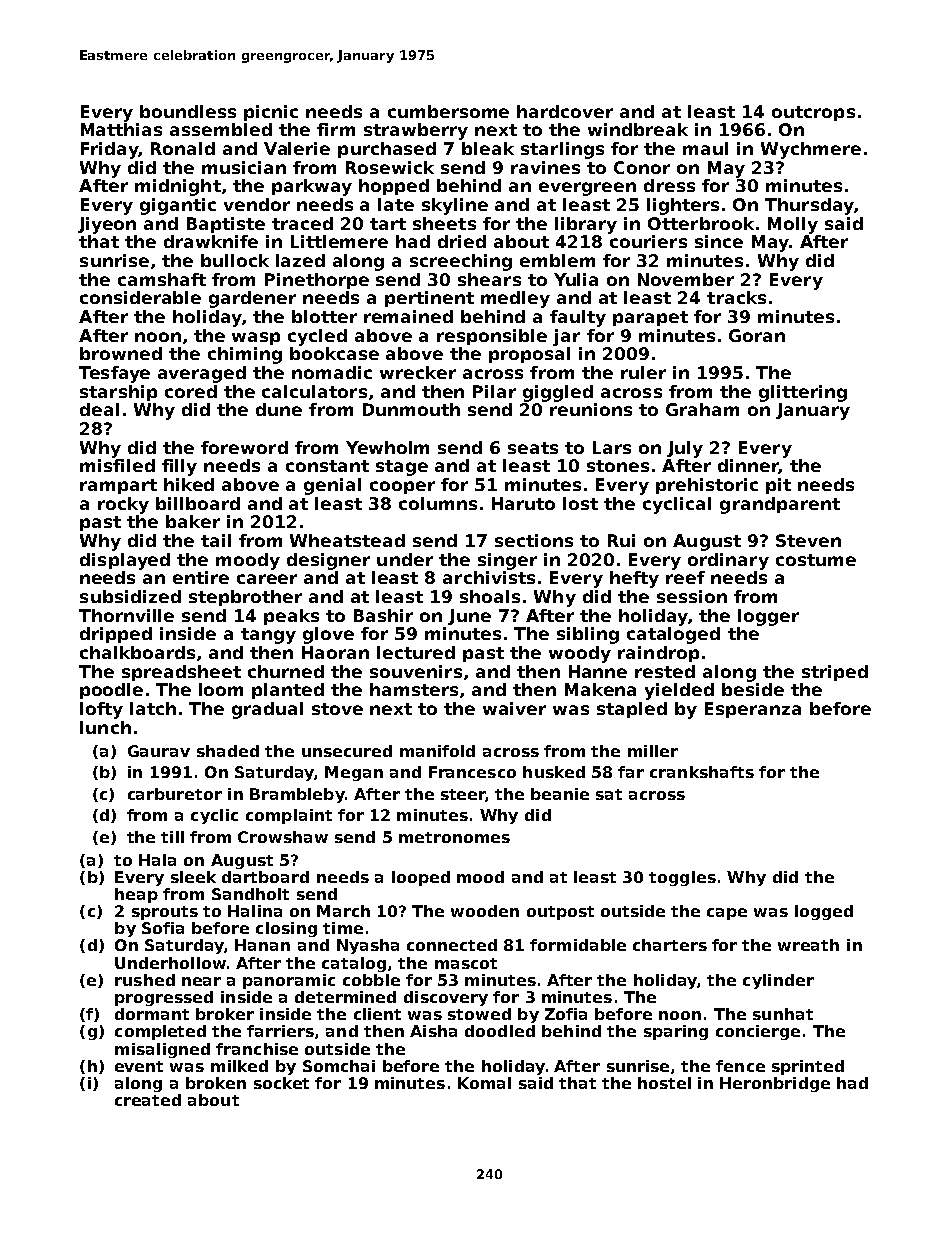  What do you see at coordinates (148, 1100) in the page?
I see `created` at bounding box center [148, 1100].
